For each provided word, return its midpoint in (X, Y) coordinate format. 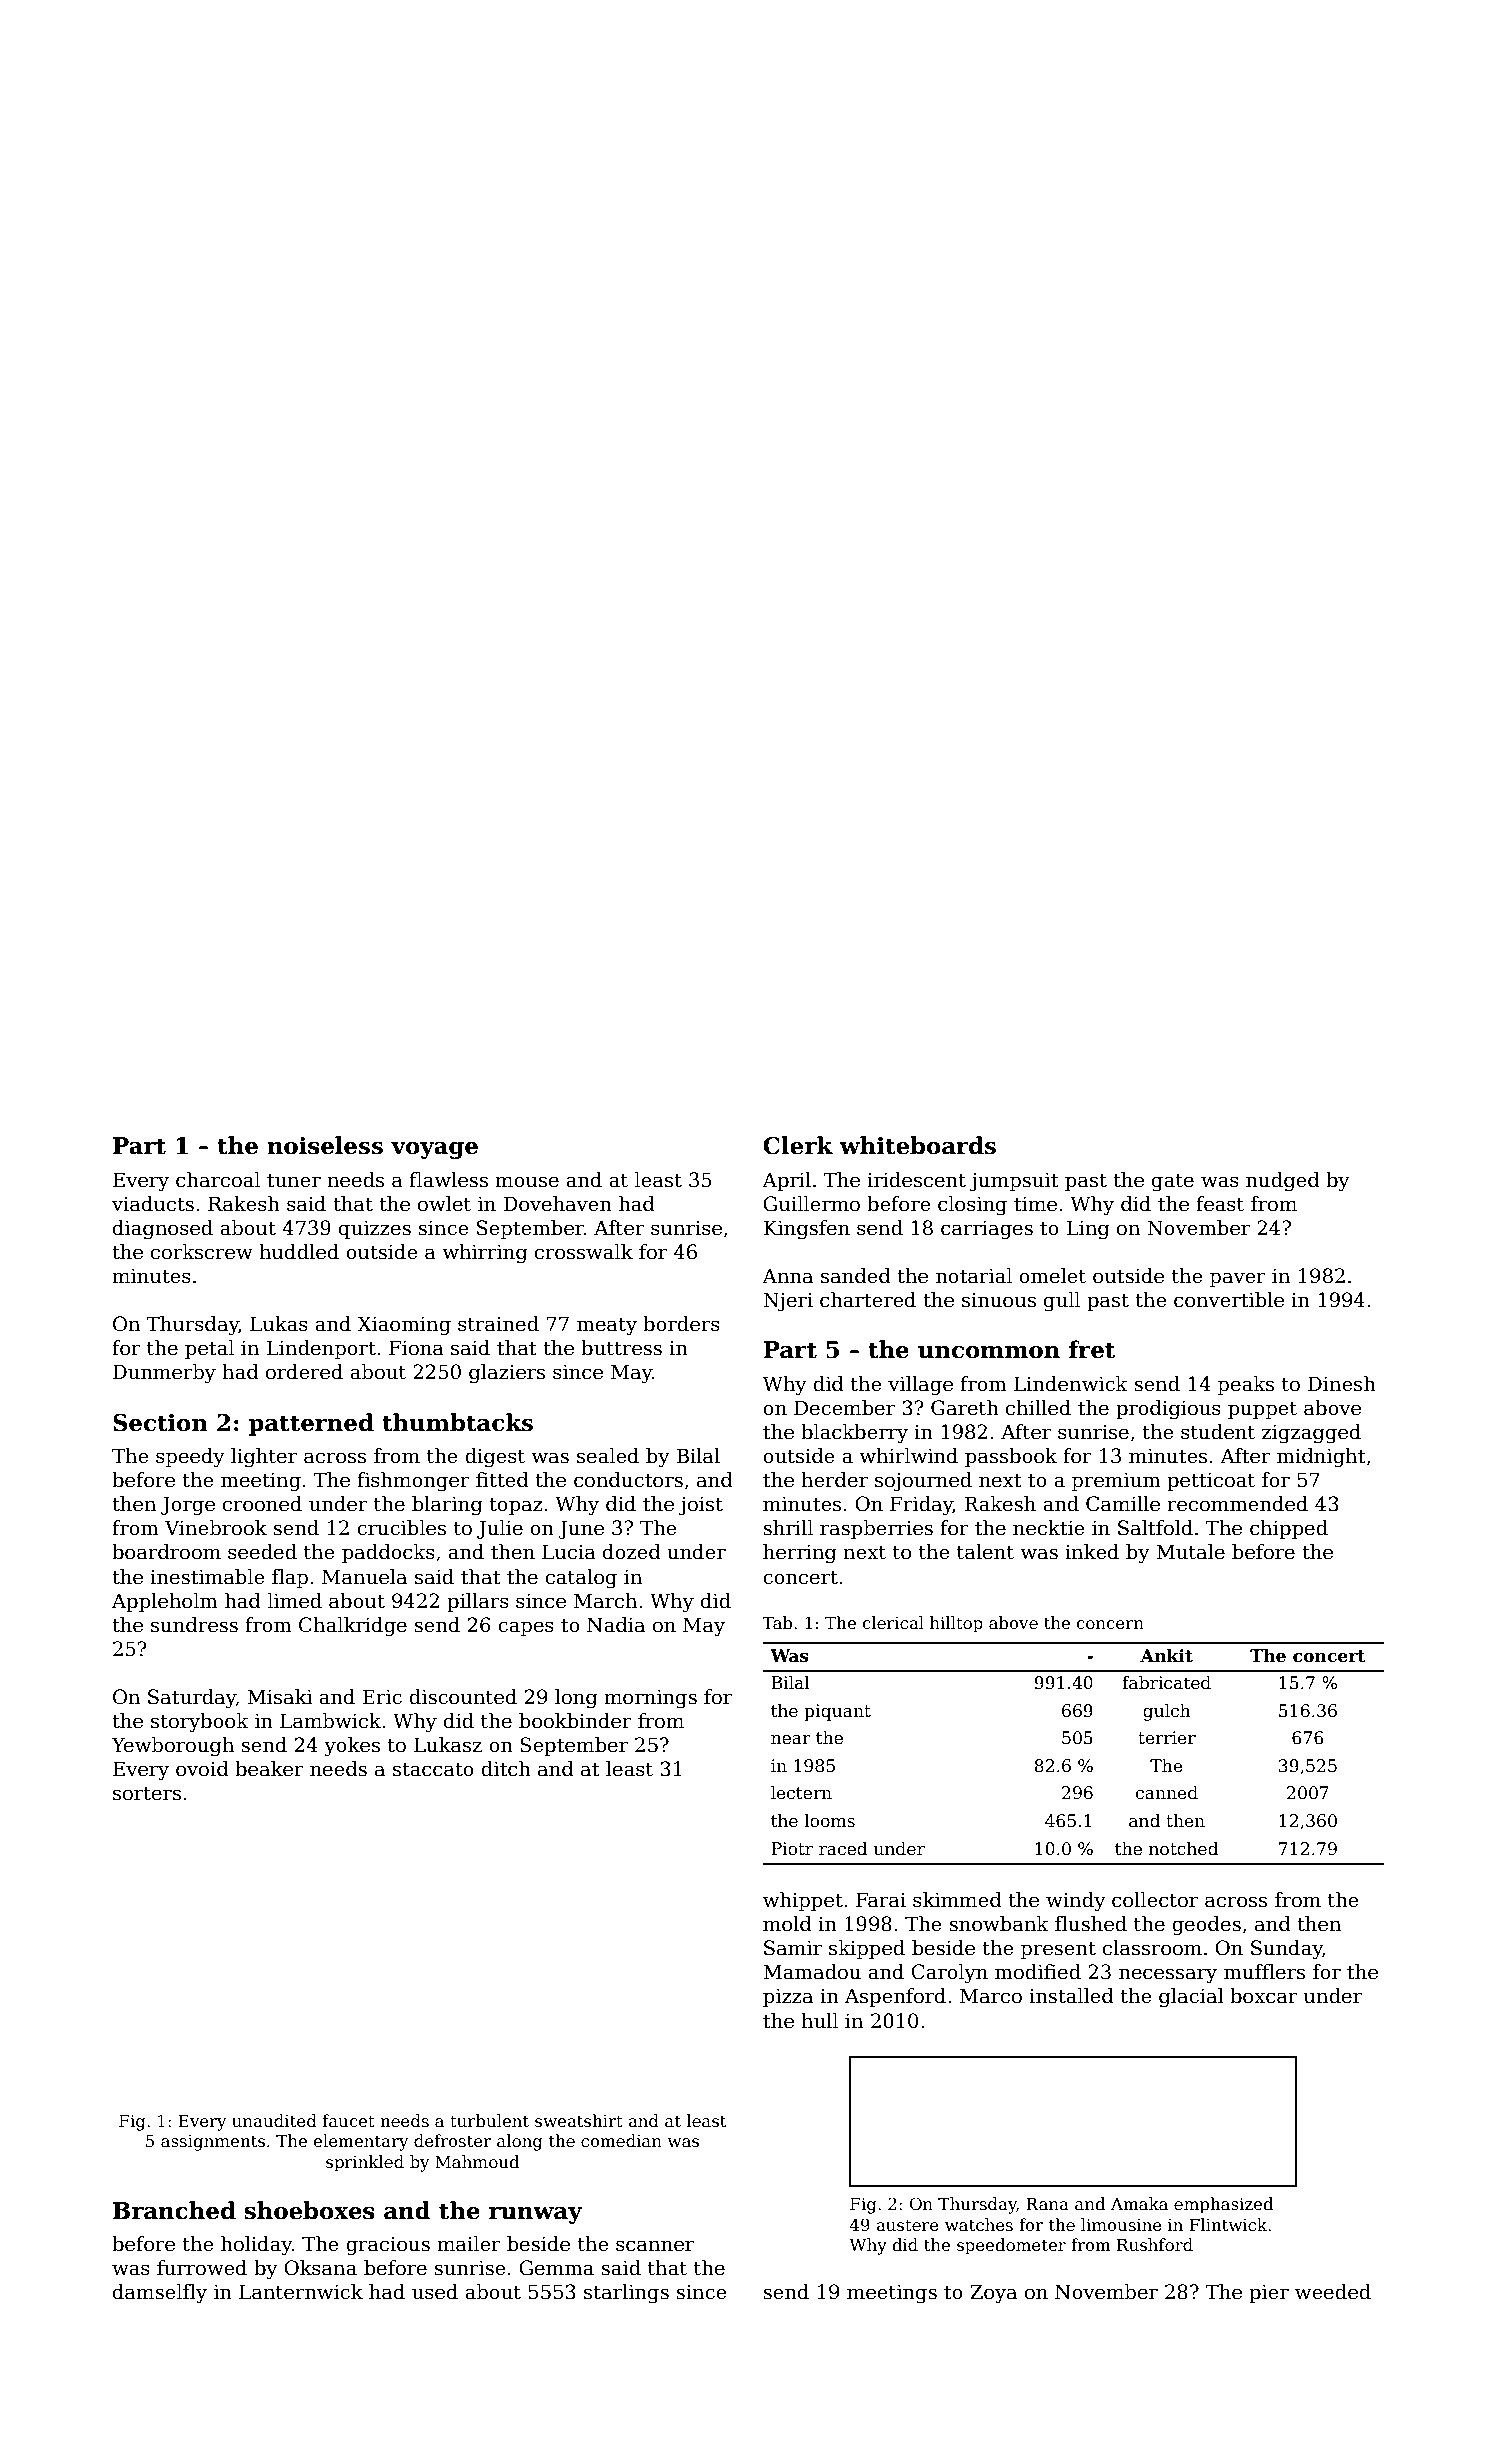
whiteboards (918, 1145)
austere (907, 2226)
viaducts (153, 1204)
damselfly (160, 2294)
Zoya (993, 2294)
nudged (1283, 1182)
